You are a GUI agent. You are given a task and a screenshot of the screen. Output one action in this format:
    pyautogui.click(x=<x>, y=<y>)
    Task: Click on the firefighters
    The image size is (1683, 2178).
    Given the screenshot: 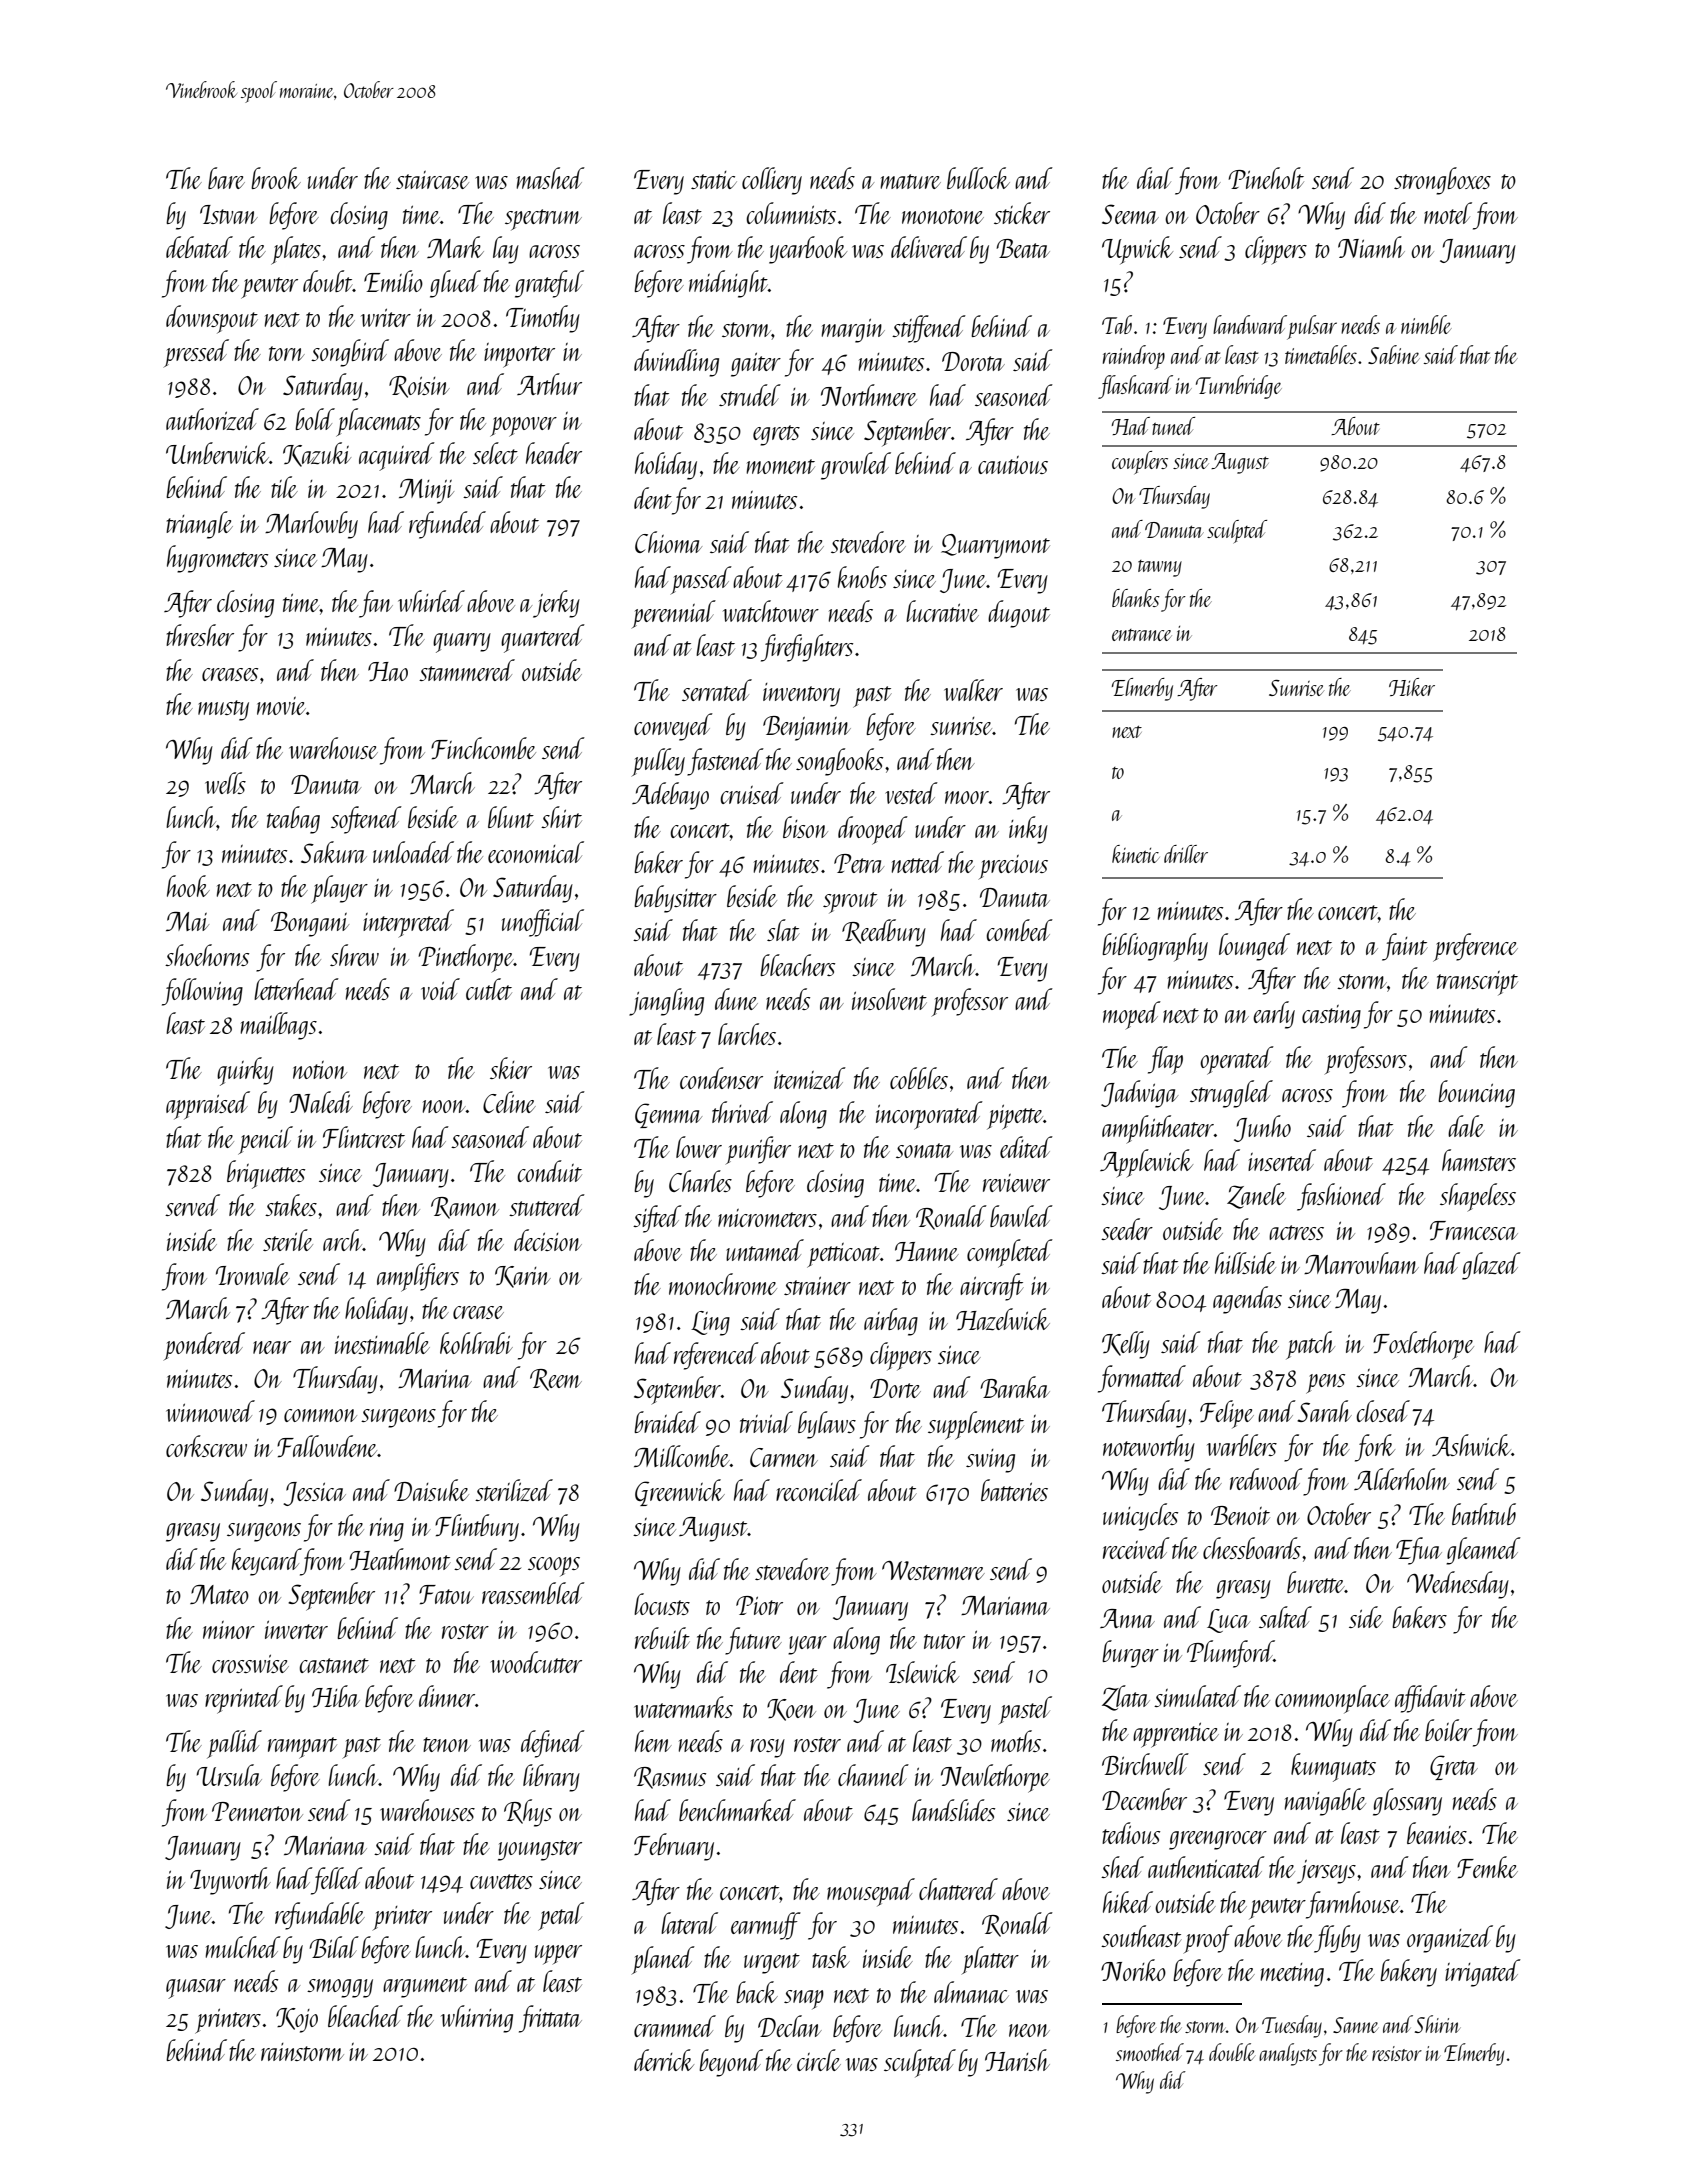 What is the action you would take?
    pyautogui.click(x=807, y=648)
